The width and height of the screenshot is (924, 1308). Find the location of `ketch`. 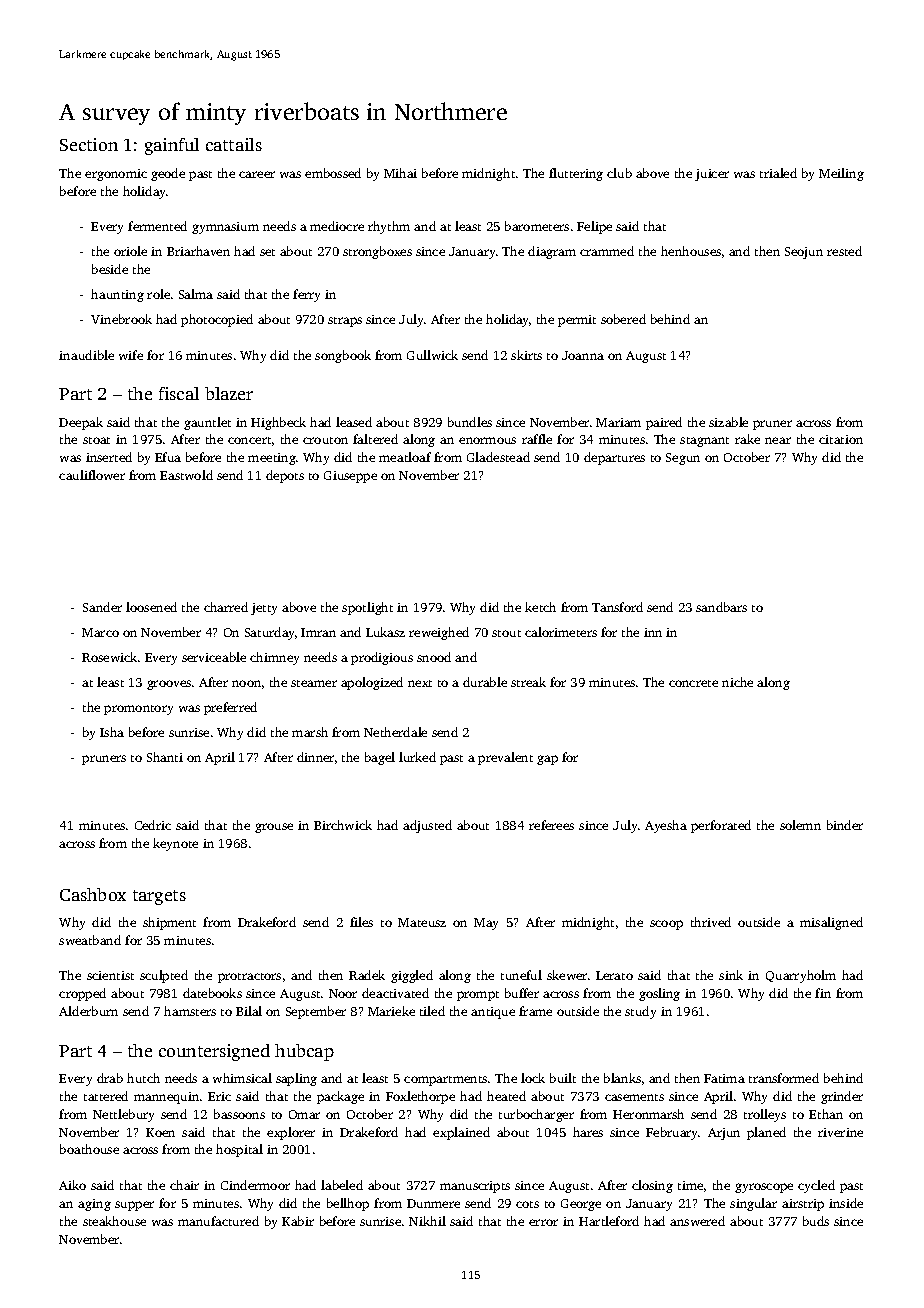

ketch is located at coordinates (540, 607).
